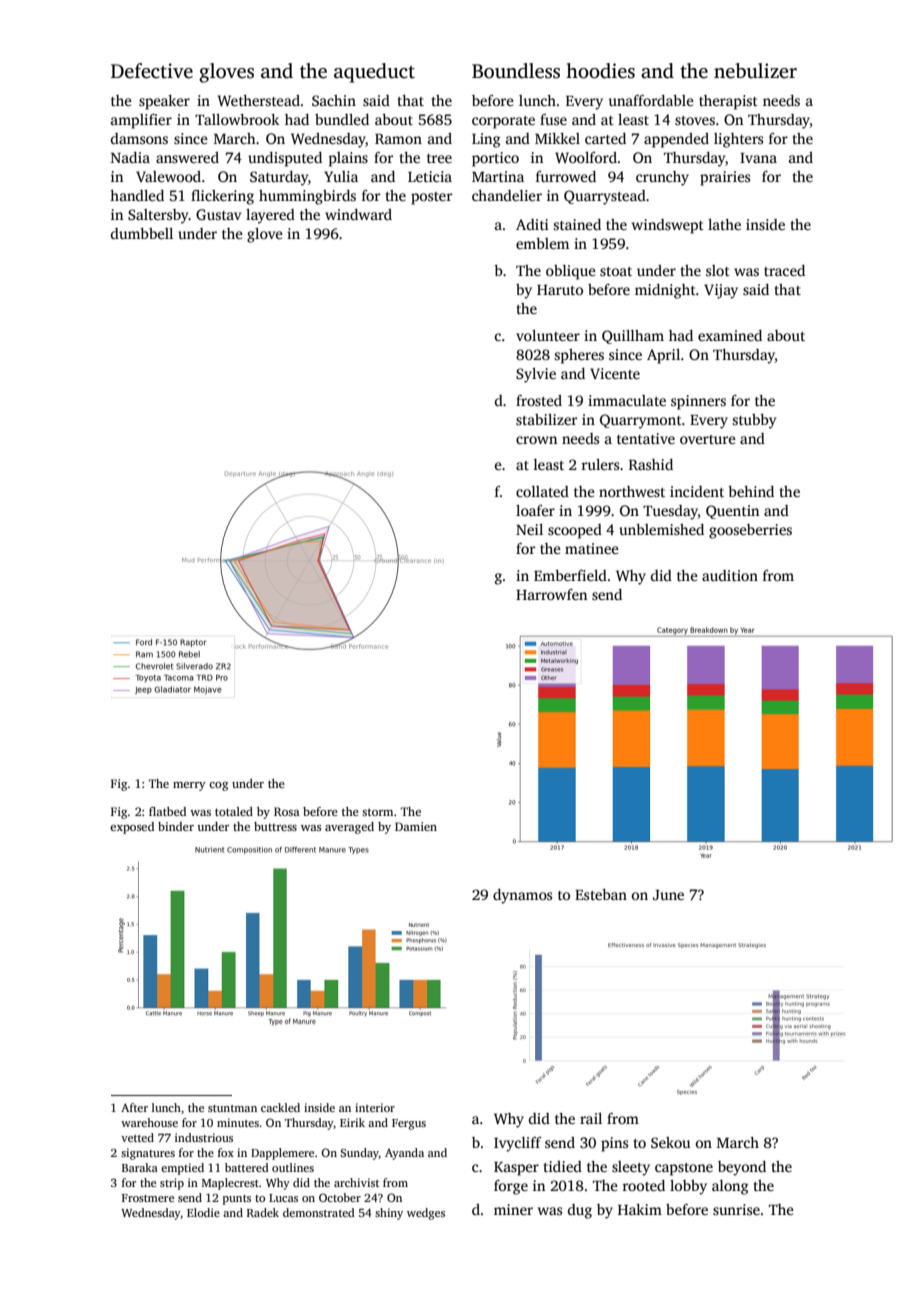 This page has width=924, height=1308. What do you see at coordinates (548, 335) in the page?
I see `volunteer` at bounding box center [548, 335].
